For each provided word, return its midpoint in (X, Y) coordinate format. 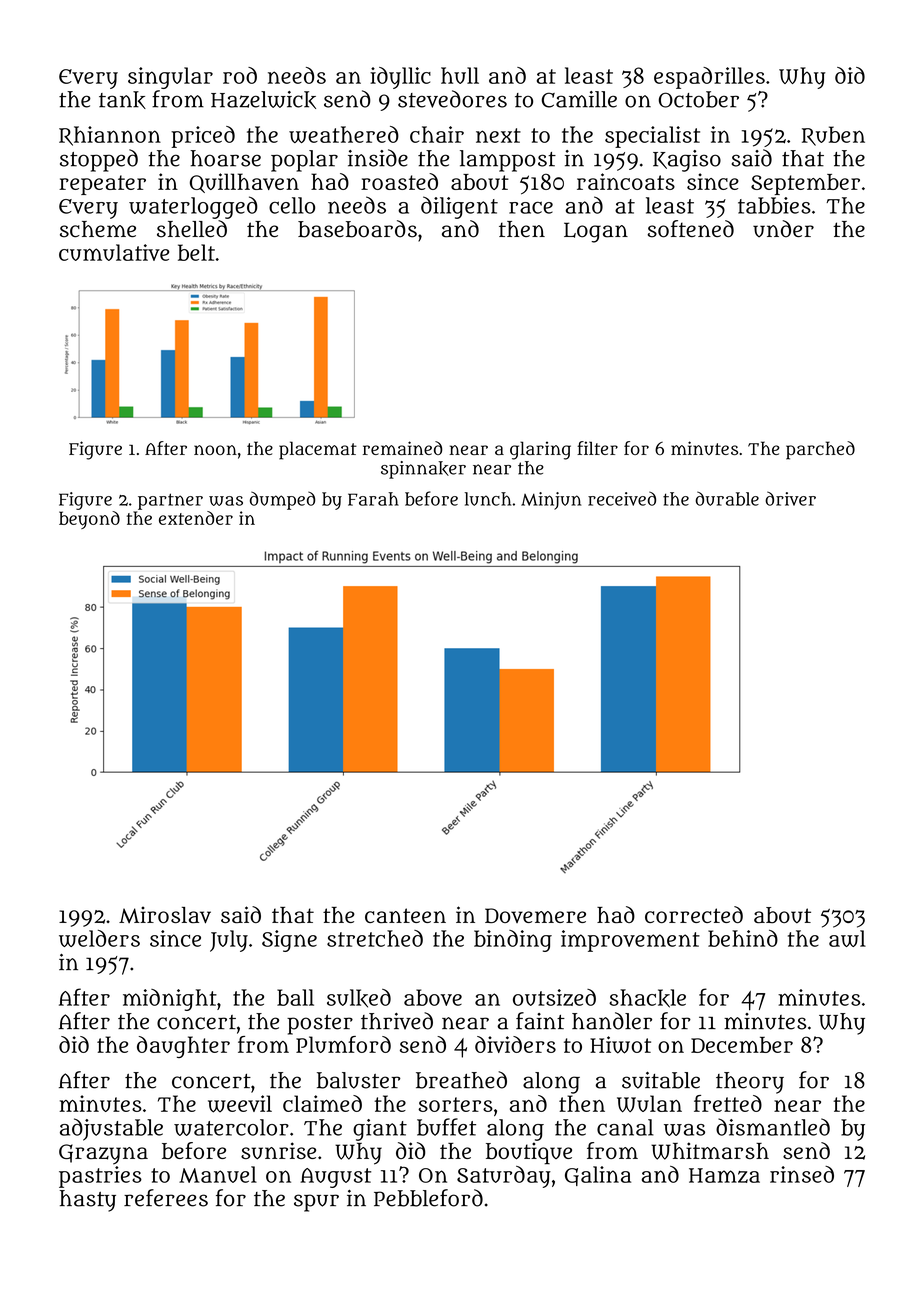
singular (170, 78)
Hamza (724, 1175)
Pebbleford (428, 1198)
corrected (694, 914)
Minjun (551, 501)
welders (99, 938)
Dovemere (535, 915)
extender (196, 518)
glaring (540, 450)
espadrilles (709, 78)
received (622, 498)
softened (691, 229)
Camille (579, 99)
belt (196, 252)
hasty (88, 1201)
